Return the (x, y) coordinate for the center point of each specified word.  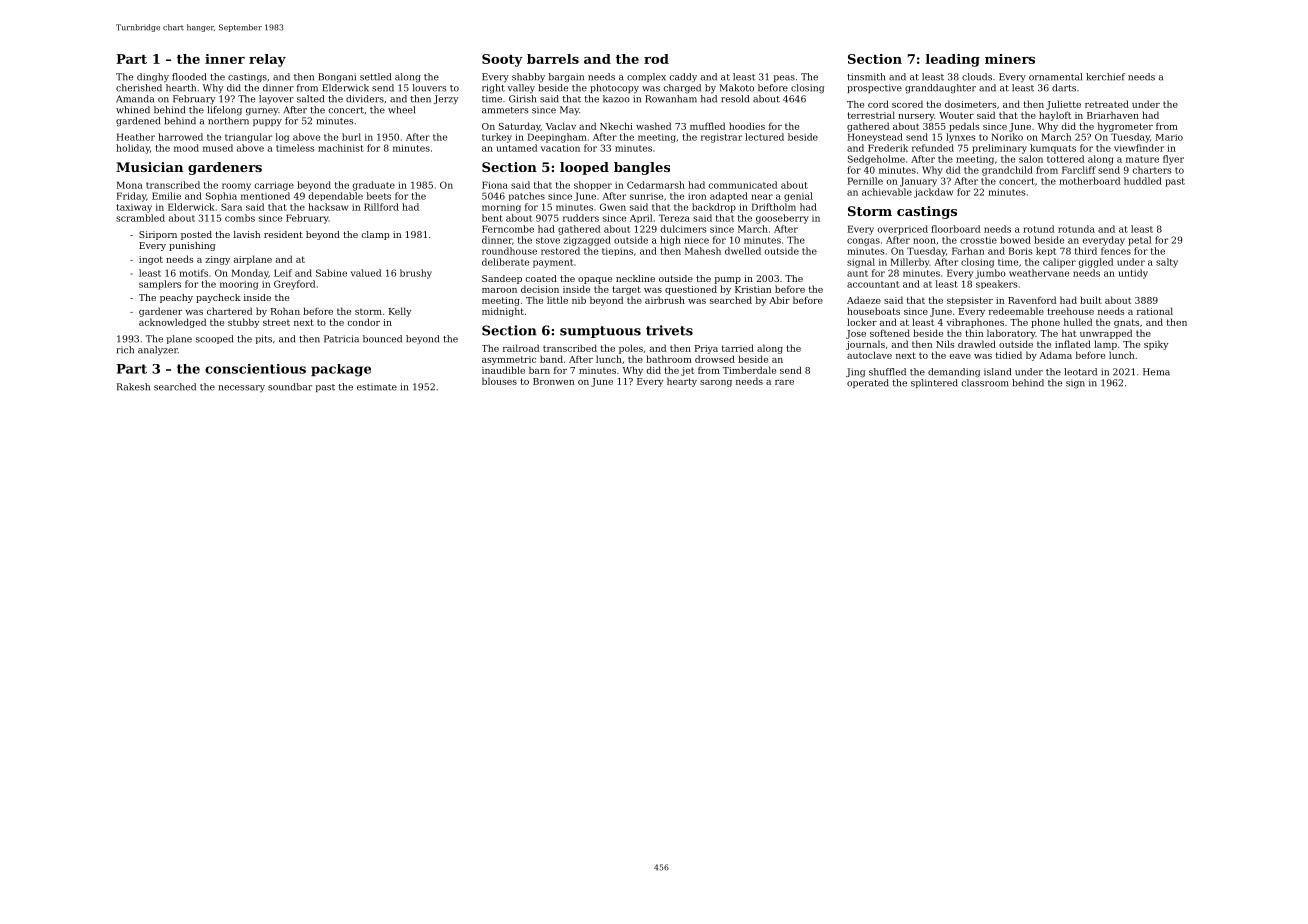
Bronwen (553, 381)
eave (960, 356)
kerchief (1105, 77)
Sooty (502, 60)
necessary (241, 389)
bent (492, 218)
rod (656, 59)
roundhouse (509, 251)
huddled (1143, 181)
